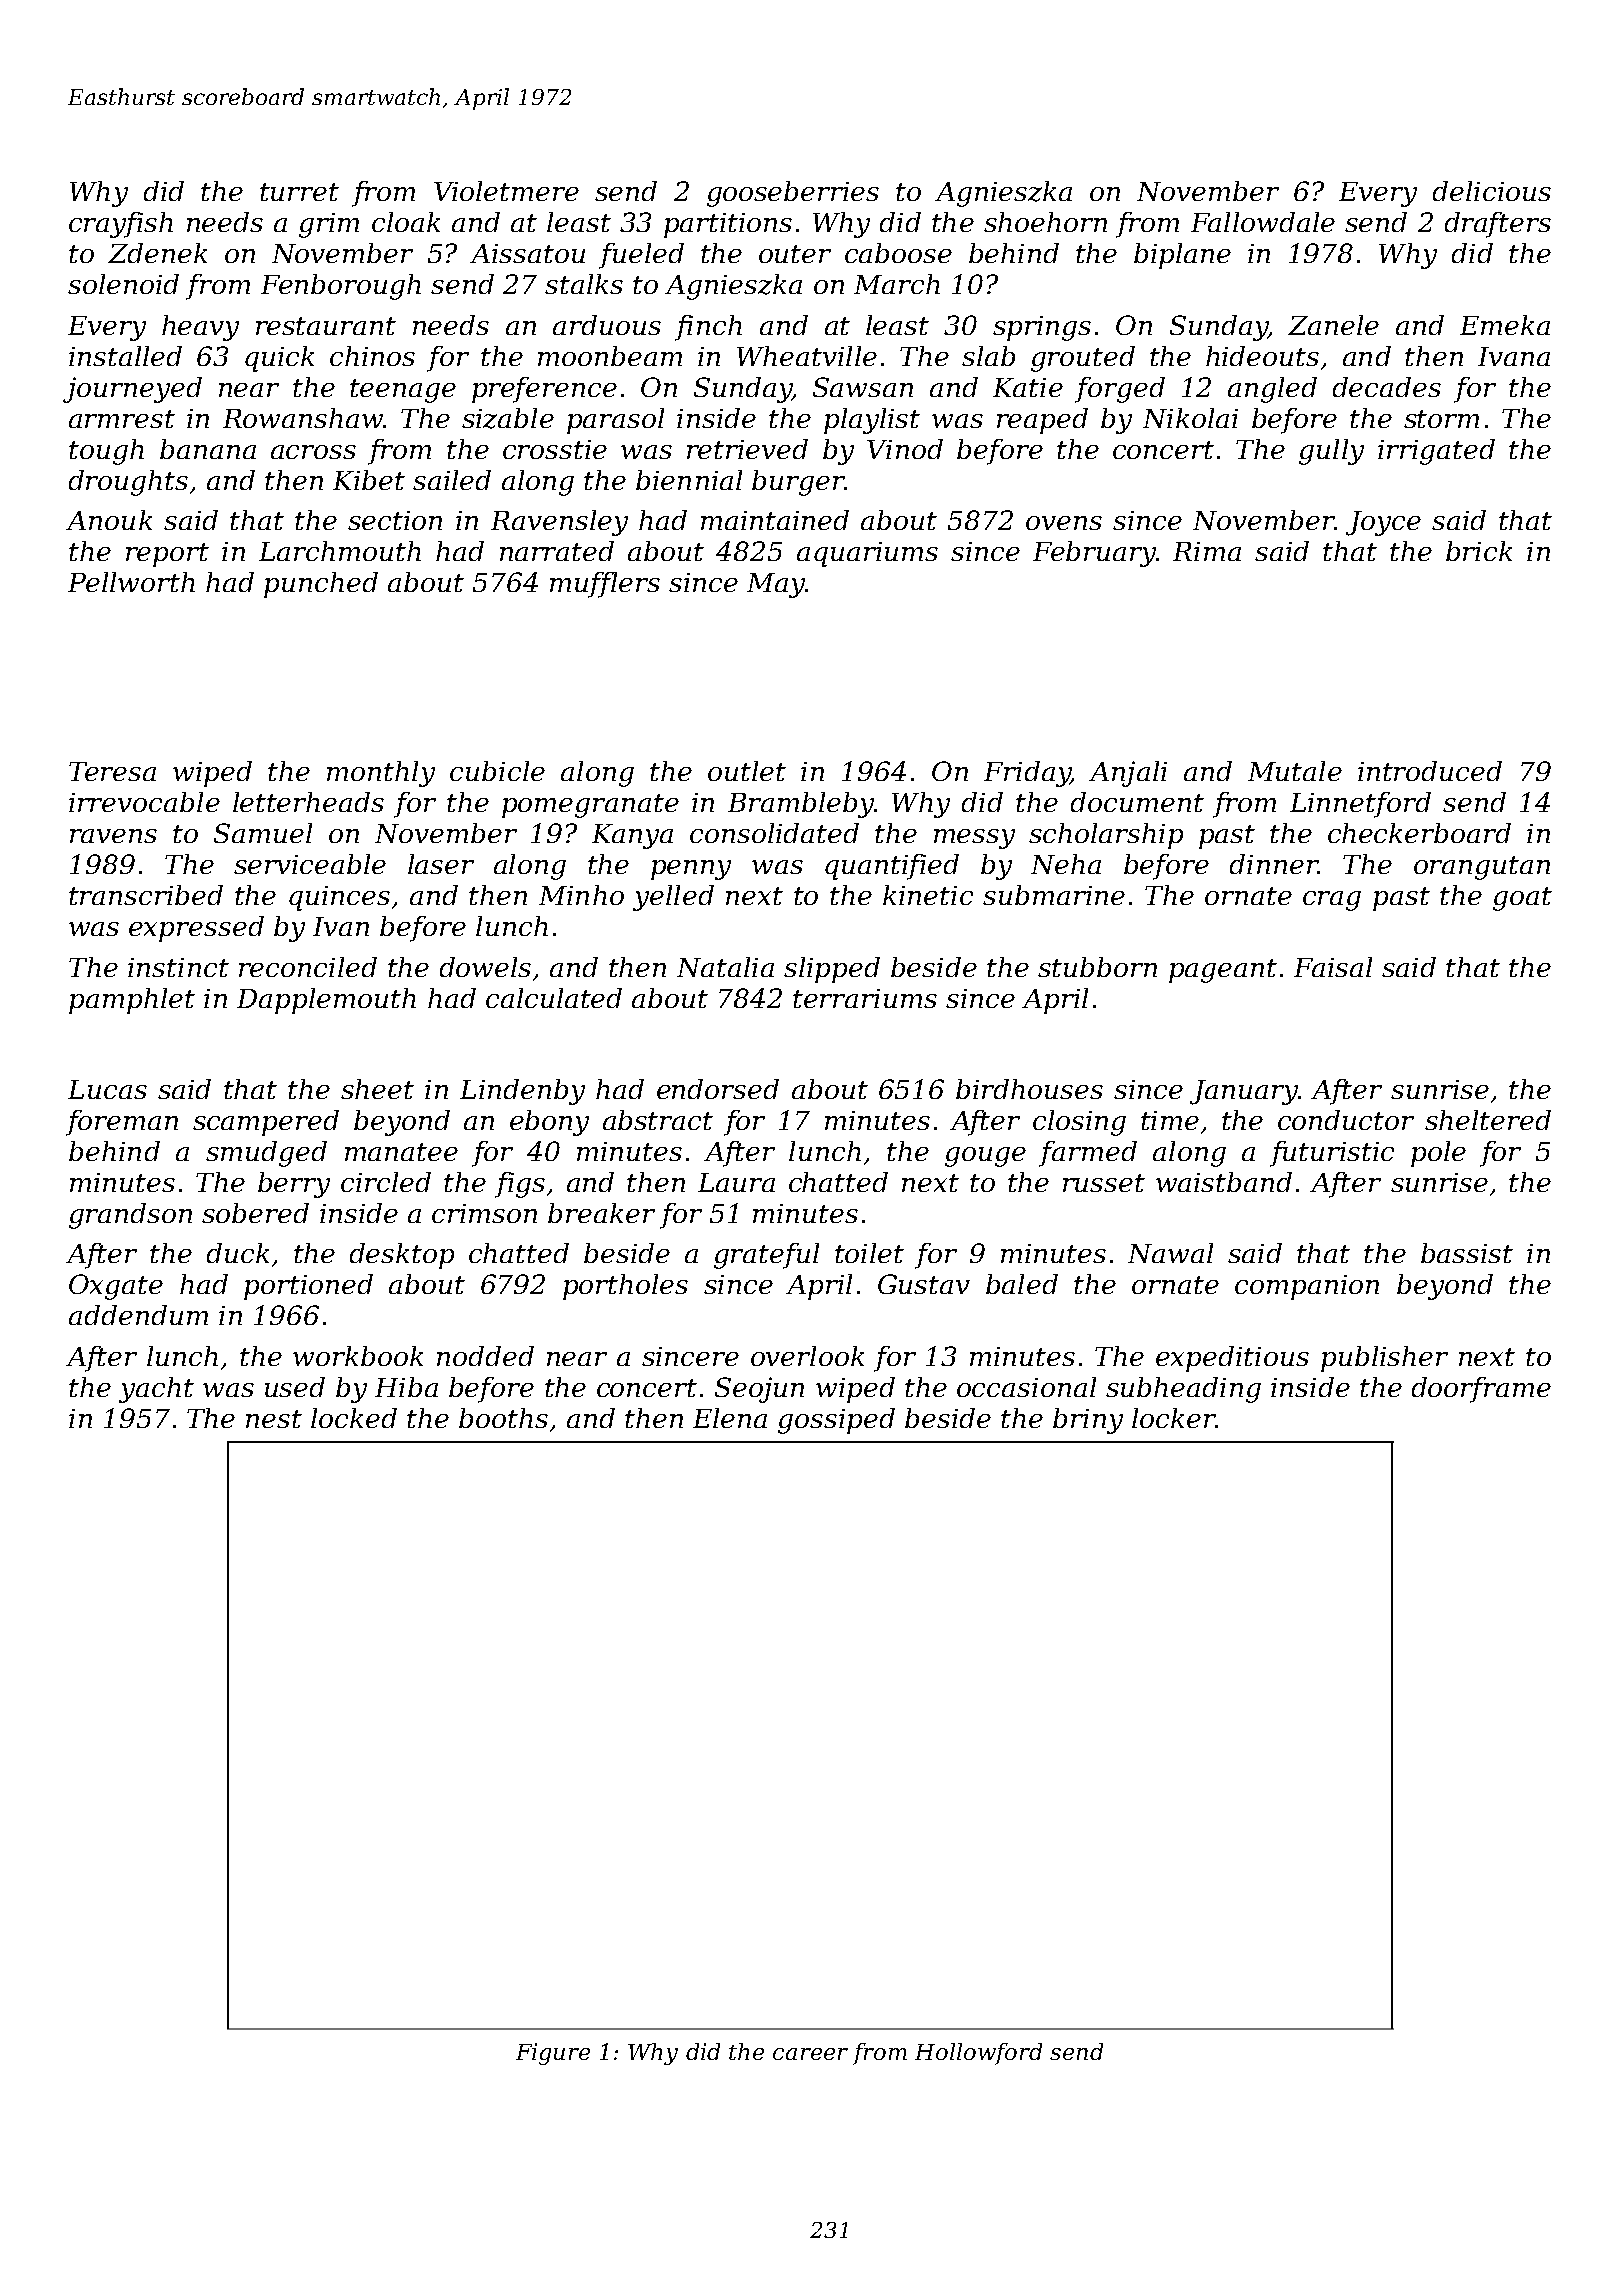 The height and width of the page is (2292, 1620). What do you see at coordinates (1223, 971) in the page?
I see `pageant` at bounding box center [1223, 971].
